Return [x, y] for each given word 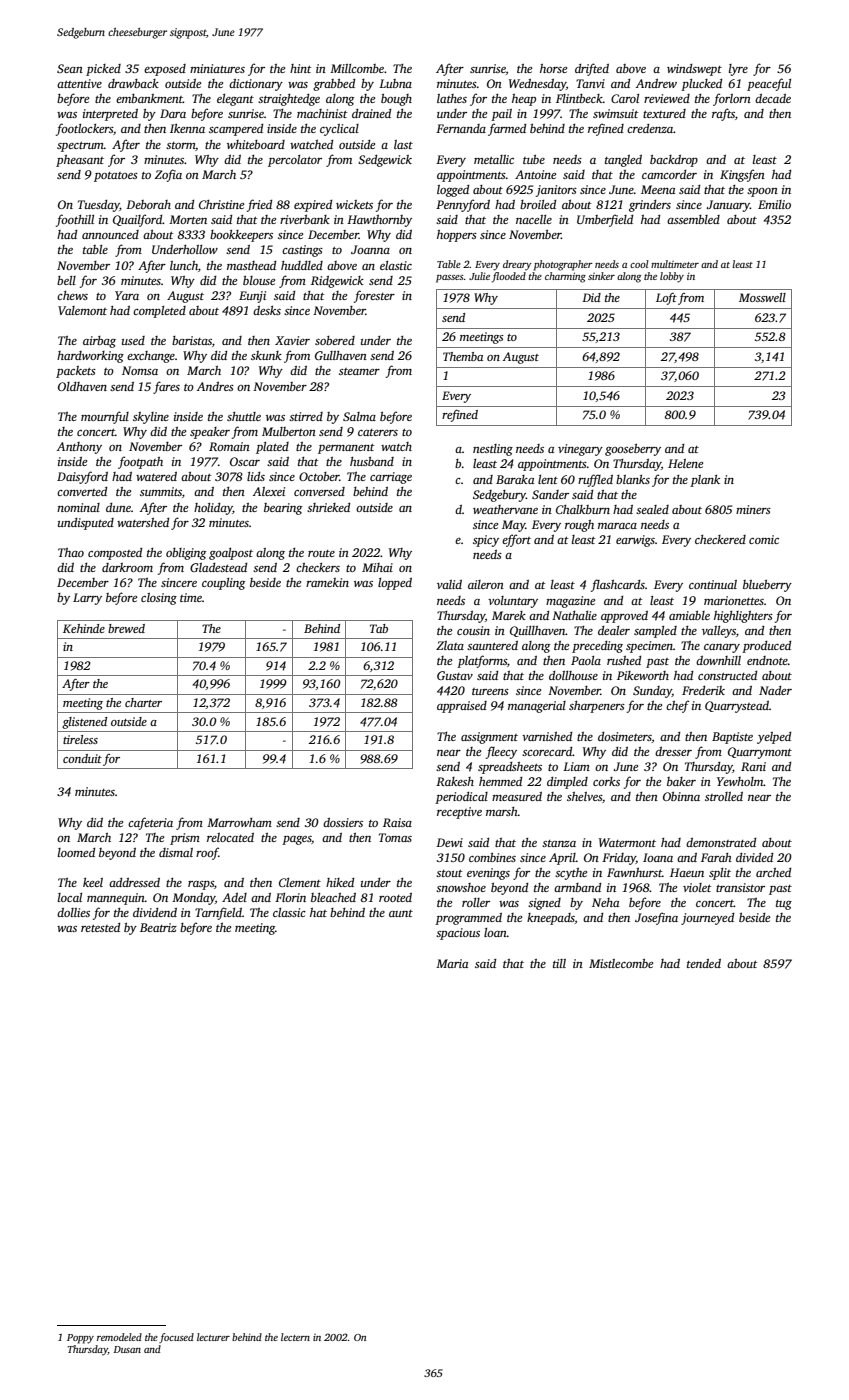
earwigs [635, 541]
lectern [295, 1337]
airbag [99, 342]
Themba [463, 356]
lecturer [213, 1337]
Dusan [127, 1349]
